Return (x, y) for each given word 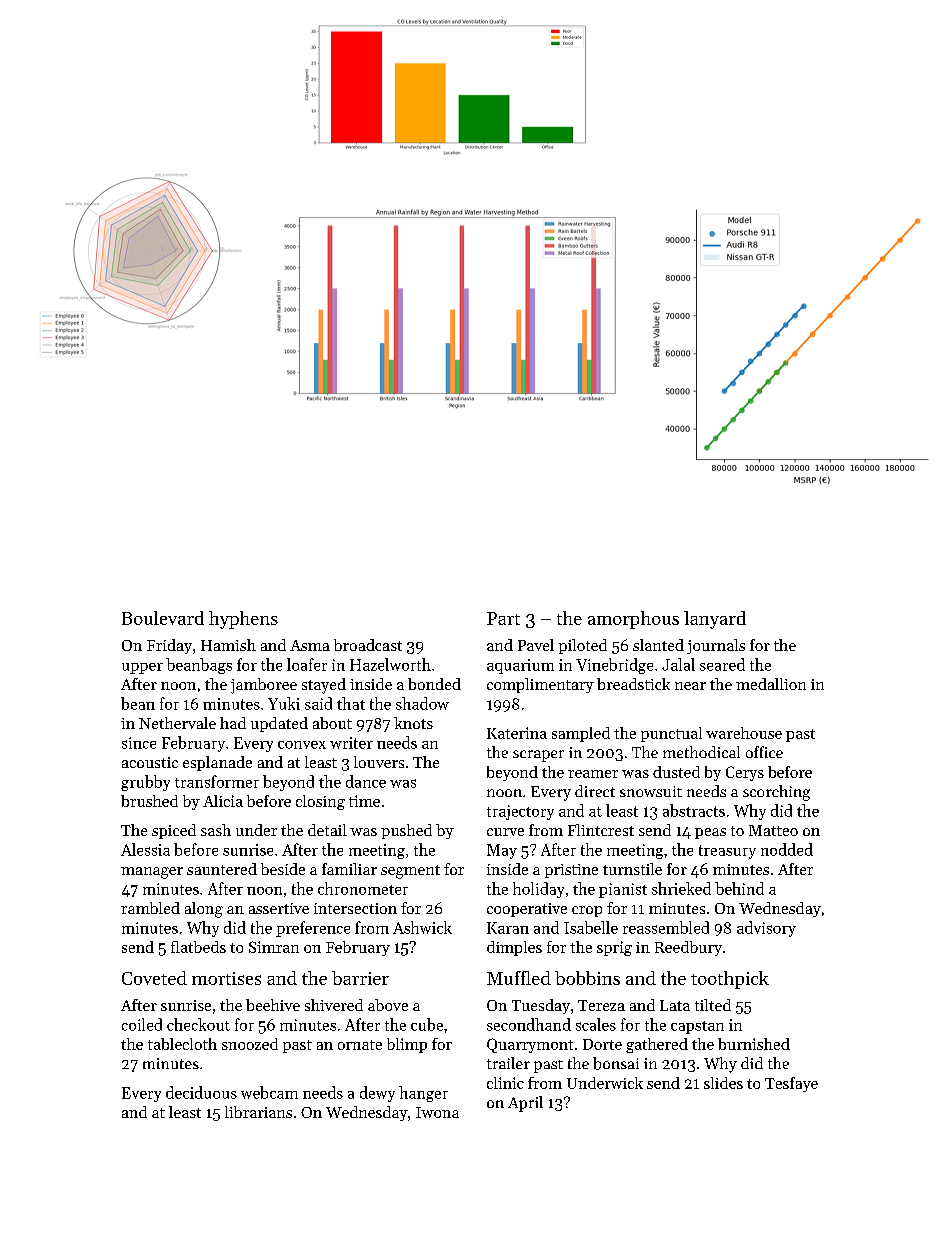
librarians (258, 1112)
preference (313, 929)
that (351, 703)
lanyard (715, 620)
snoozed (250, 1044)
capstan (697, 1027)
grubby (145, 783)
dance (366, 781)
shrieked (681, 888)
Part (503, 618)
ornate (360, 1045)
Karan (508, 928)
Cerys (745, 773)
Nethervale (177, 723)
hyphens (243, 620)
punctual (671, 734)
